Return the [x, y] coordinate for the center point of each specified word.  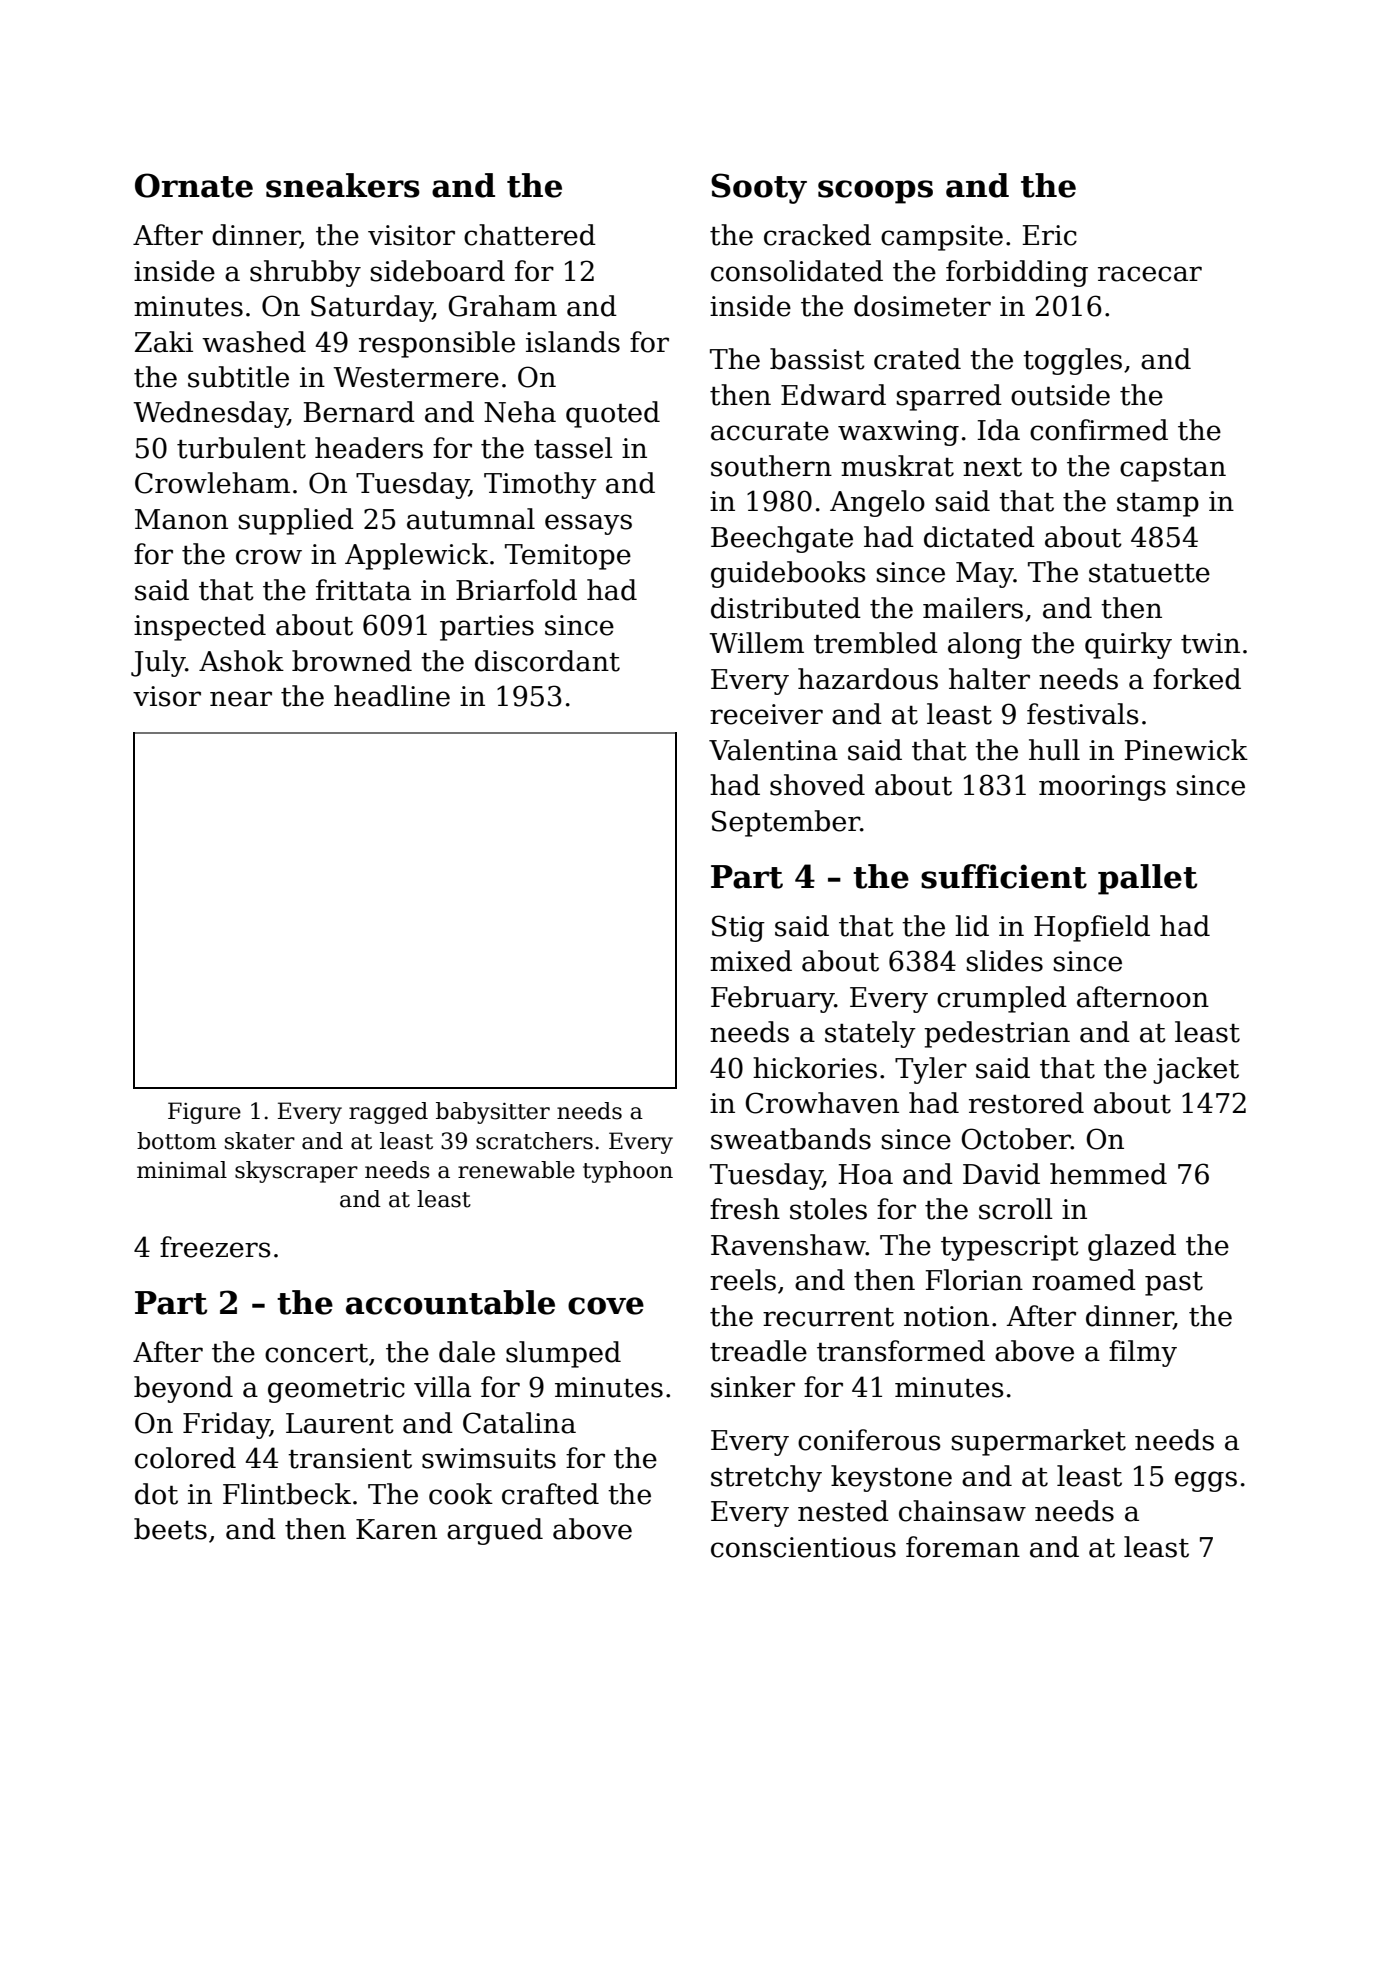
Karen [396, 1529]
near [241, 699]
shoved [817, 785]
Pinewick [1186, 750]
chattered [530, 235]
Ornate [194, 185]
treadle [758, 1351]
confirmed [1099, 430]
